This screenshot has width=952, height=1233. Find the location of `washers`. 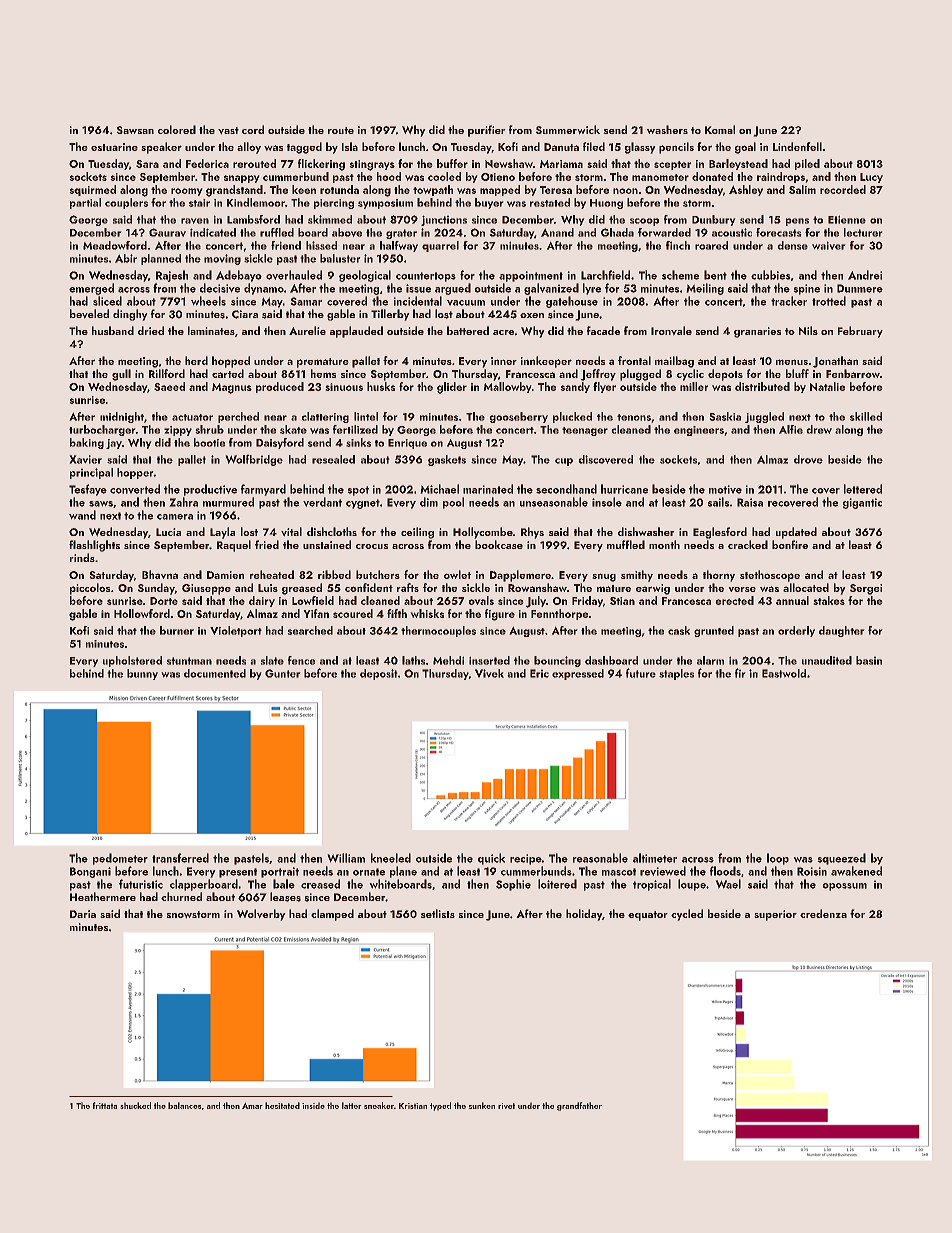

washers is located at coordinates (667, 129).
